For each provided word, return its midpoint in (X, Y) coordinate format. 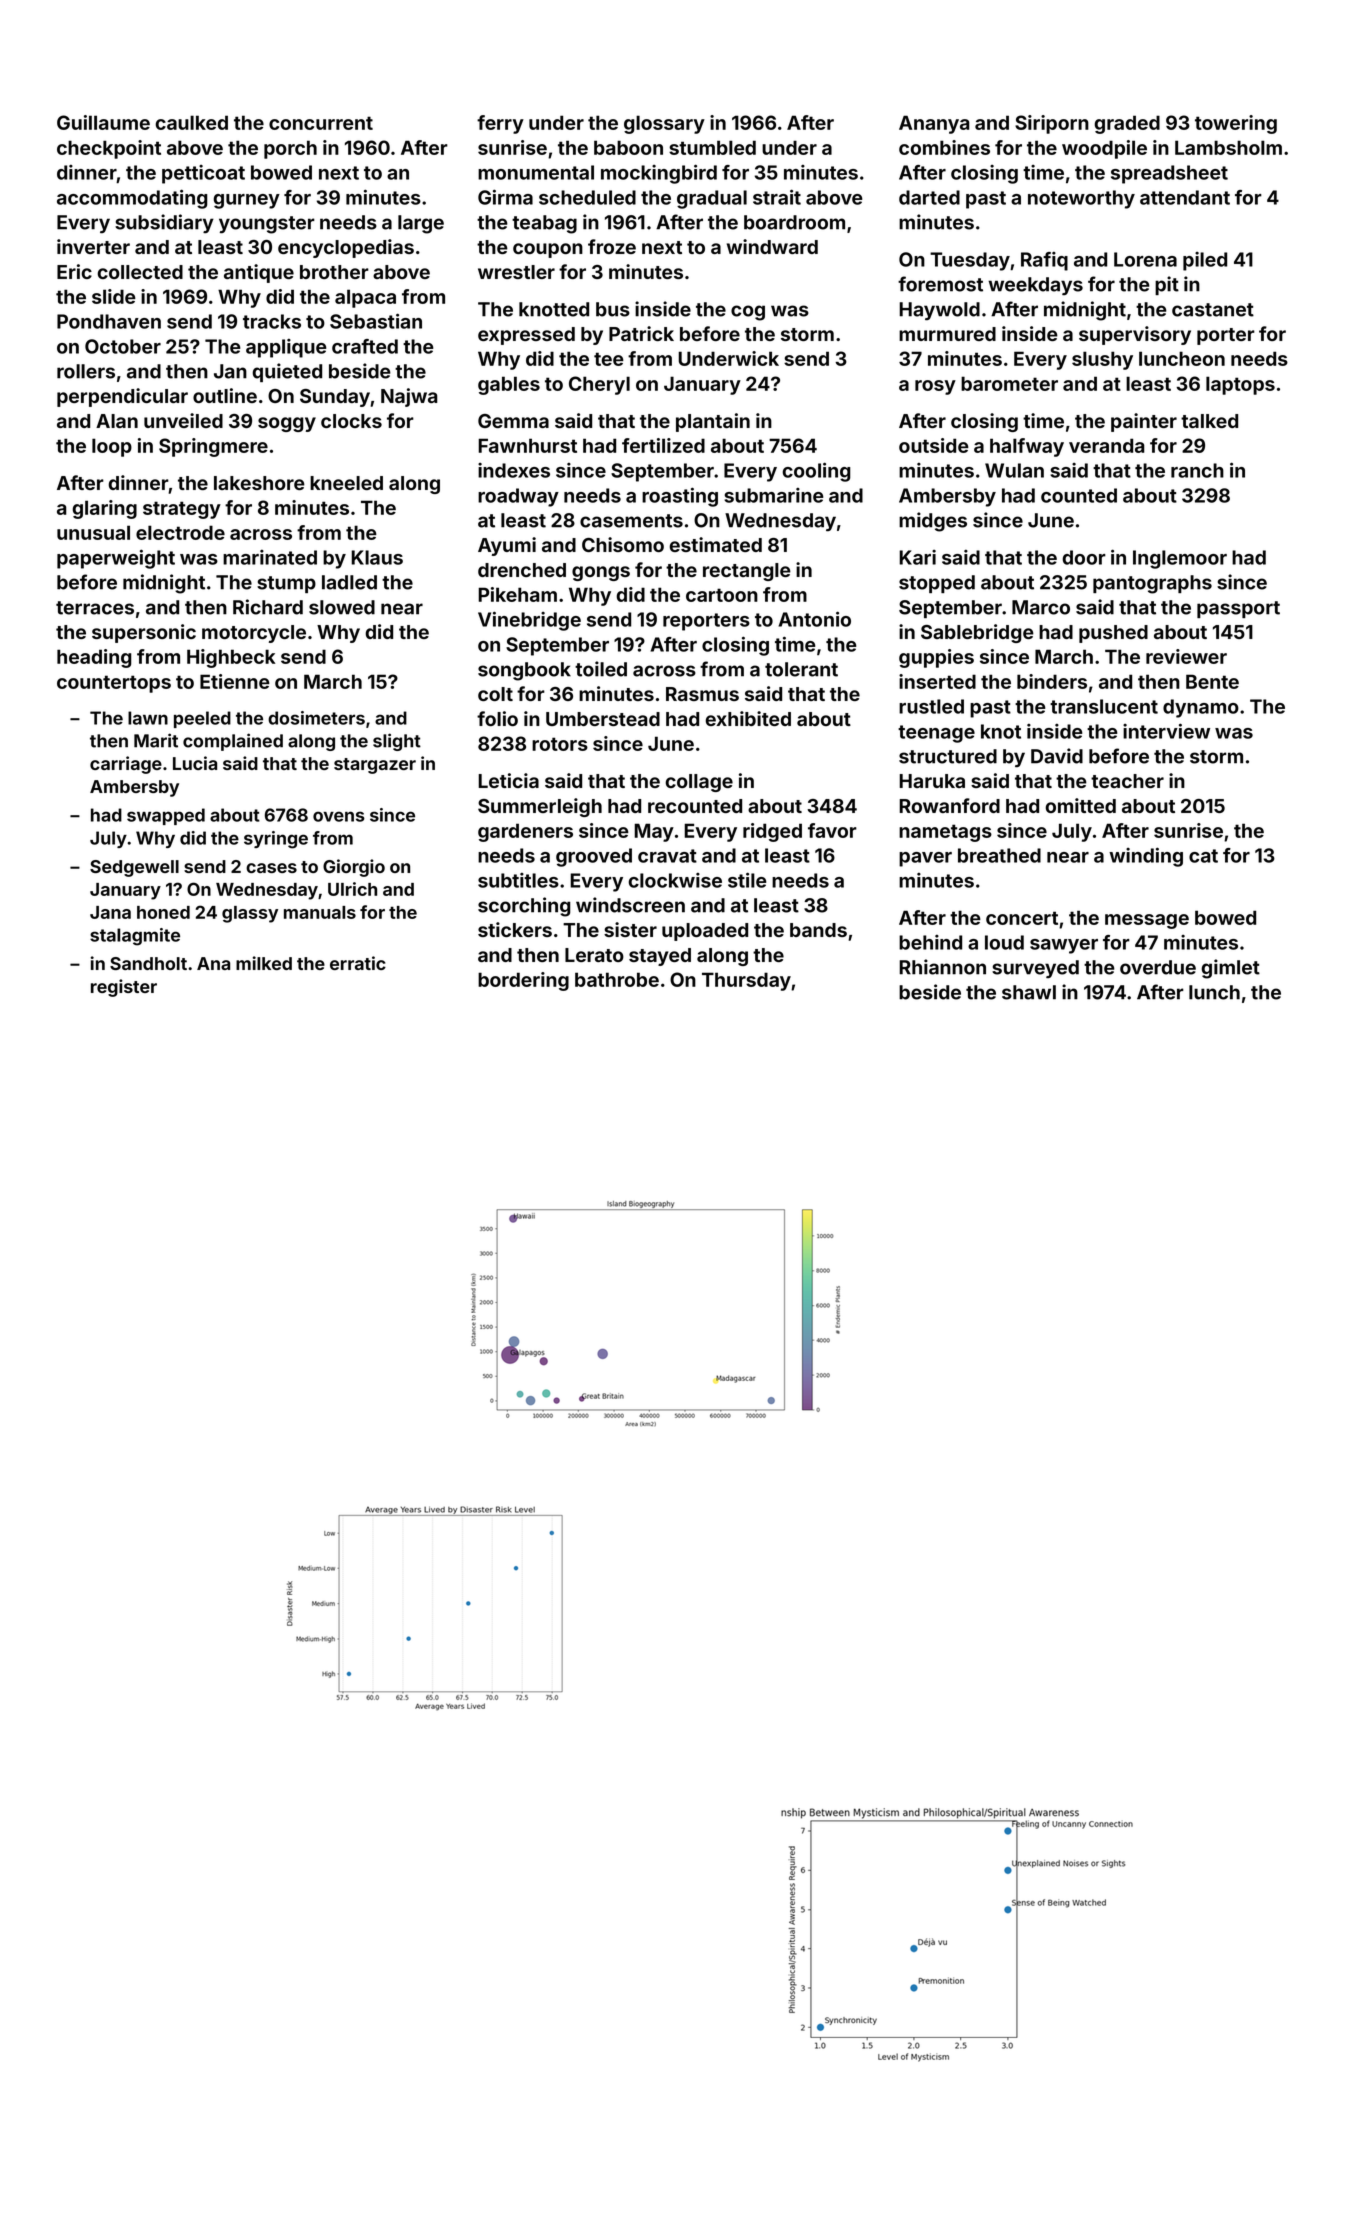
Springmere (213, 447)
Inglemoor (1180, 559)
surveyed (1035, 969)
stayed (660, 957)
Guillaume (103, 122)
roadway (518, 497)
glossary (664, 124)
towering (1236, 124)
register (124, 988)
